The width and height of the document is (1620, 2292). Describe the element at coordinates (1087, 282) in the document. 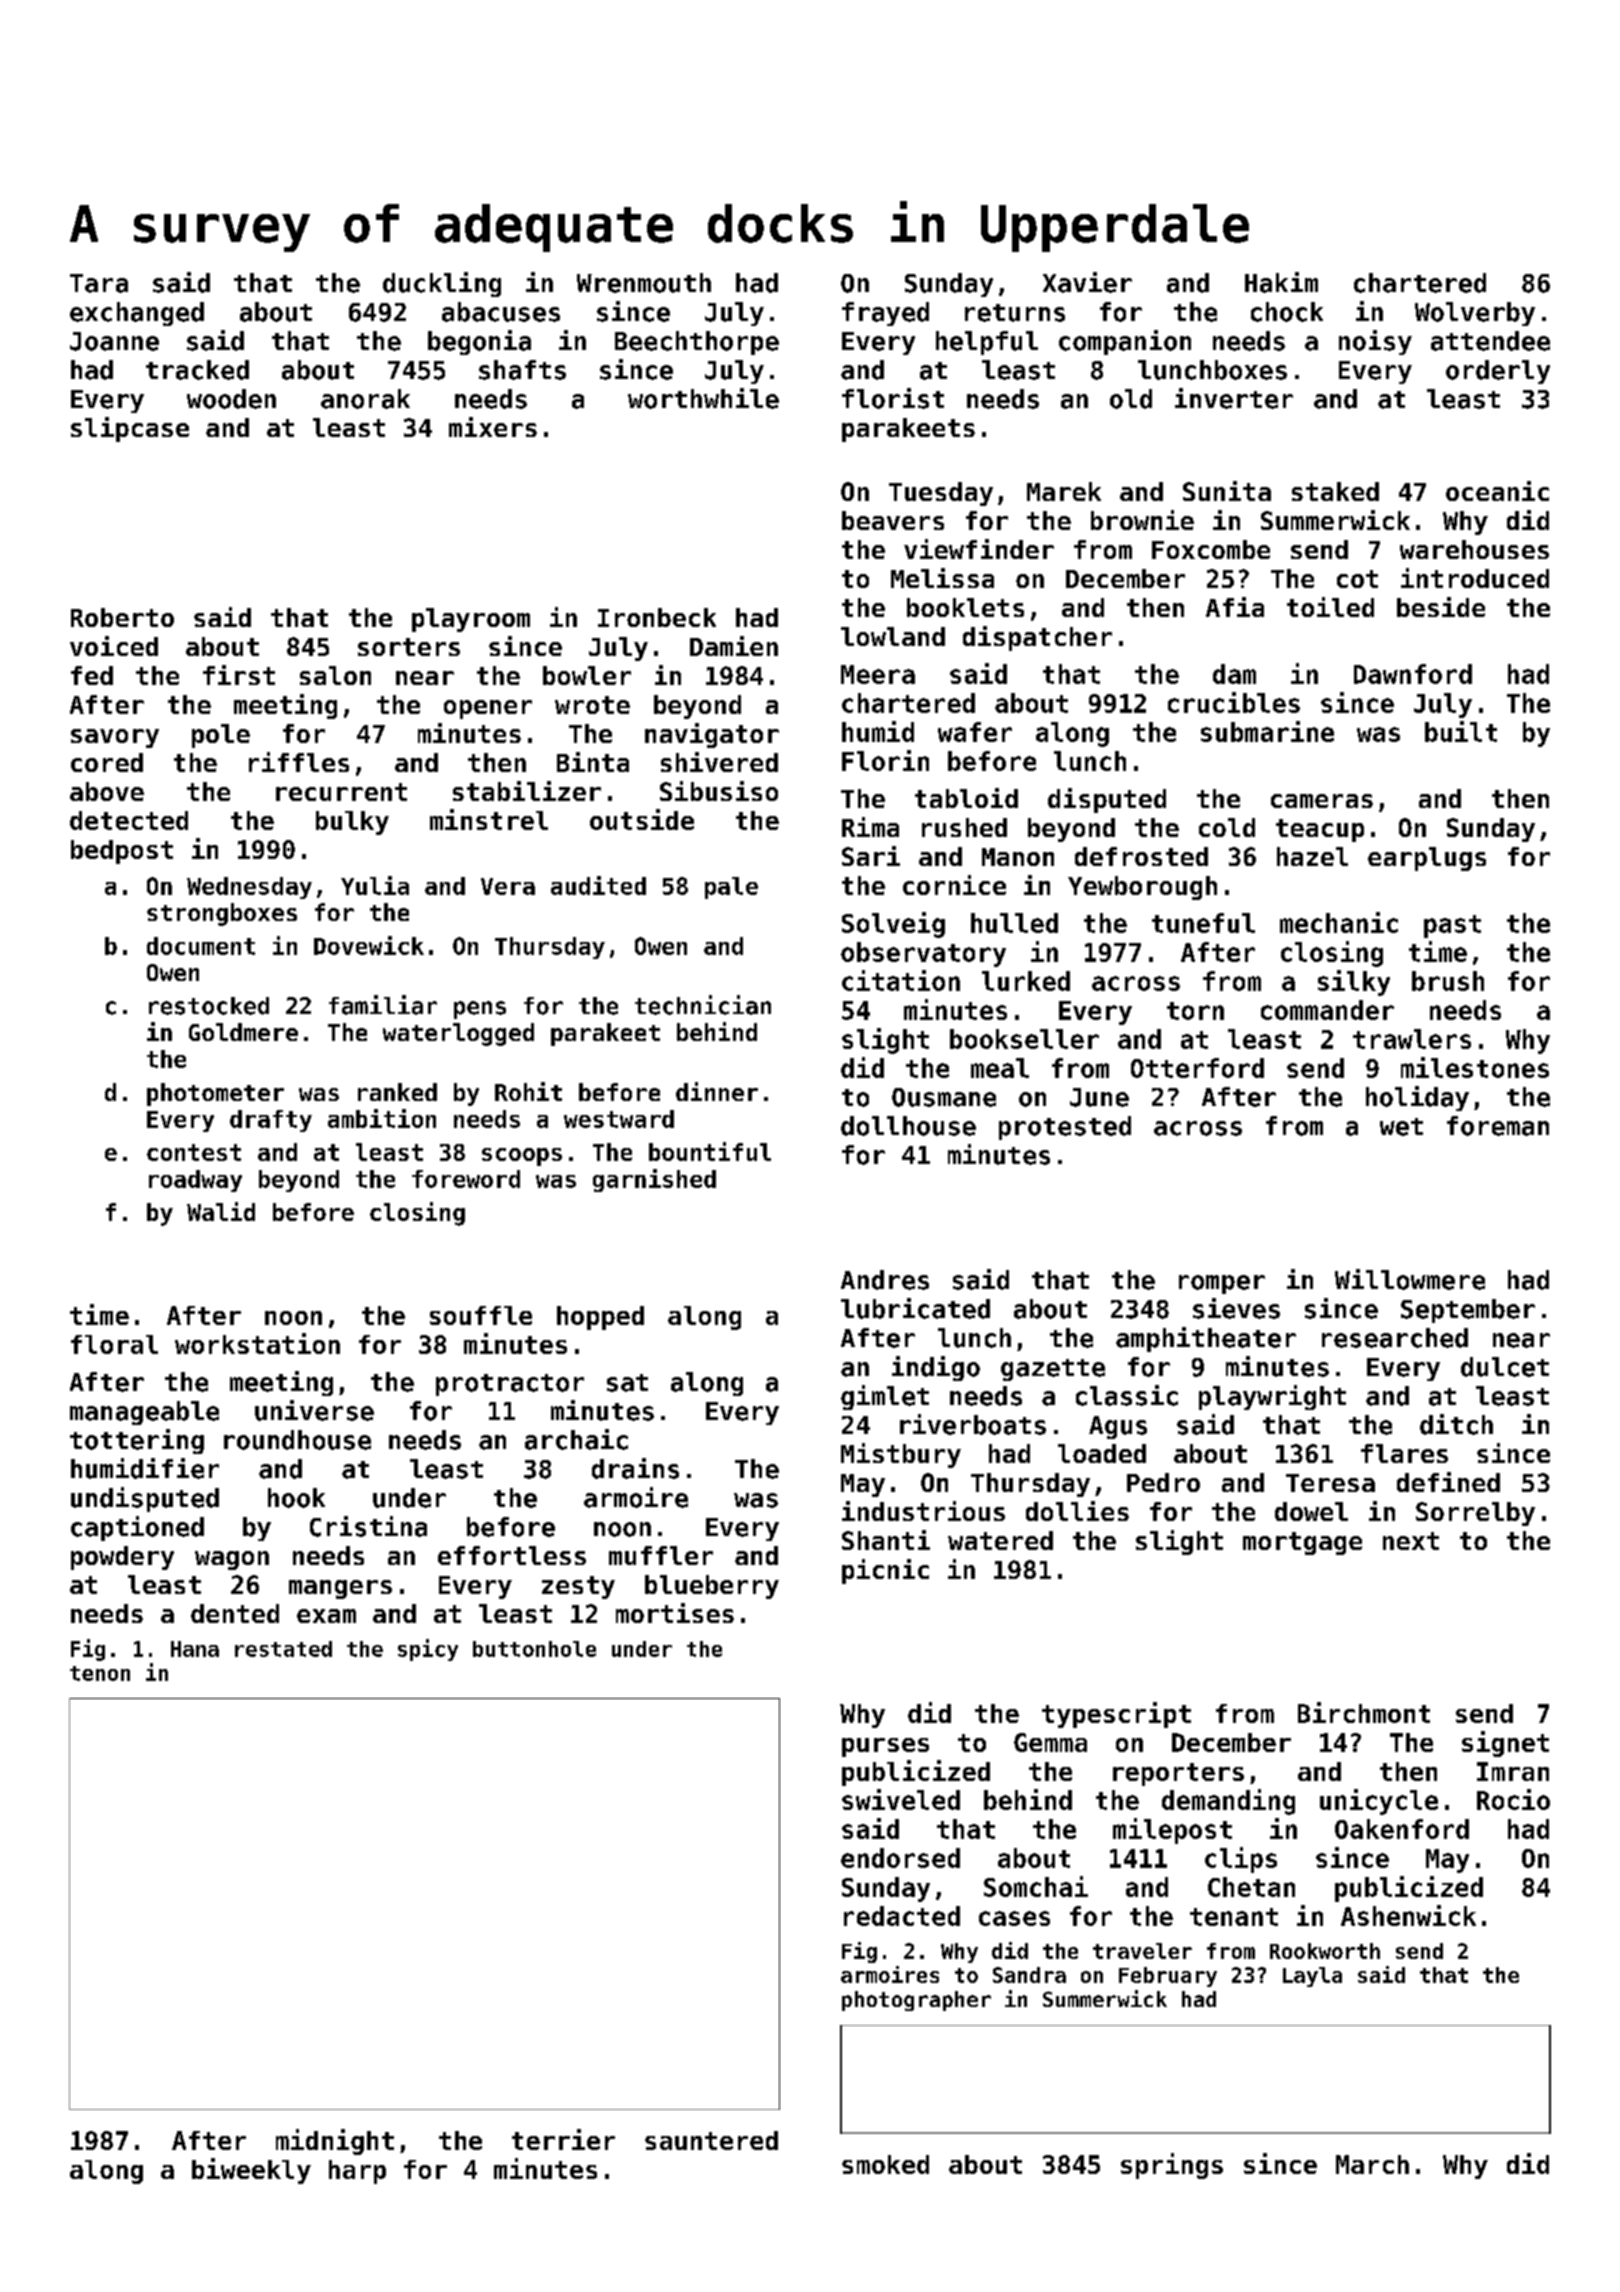

I see `Xavier` at that location.
